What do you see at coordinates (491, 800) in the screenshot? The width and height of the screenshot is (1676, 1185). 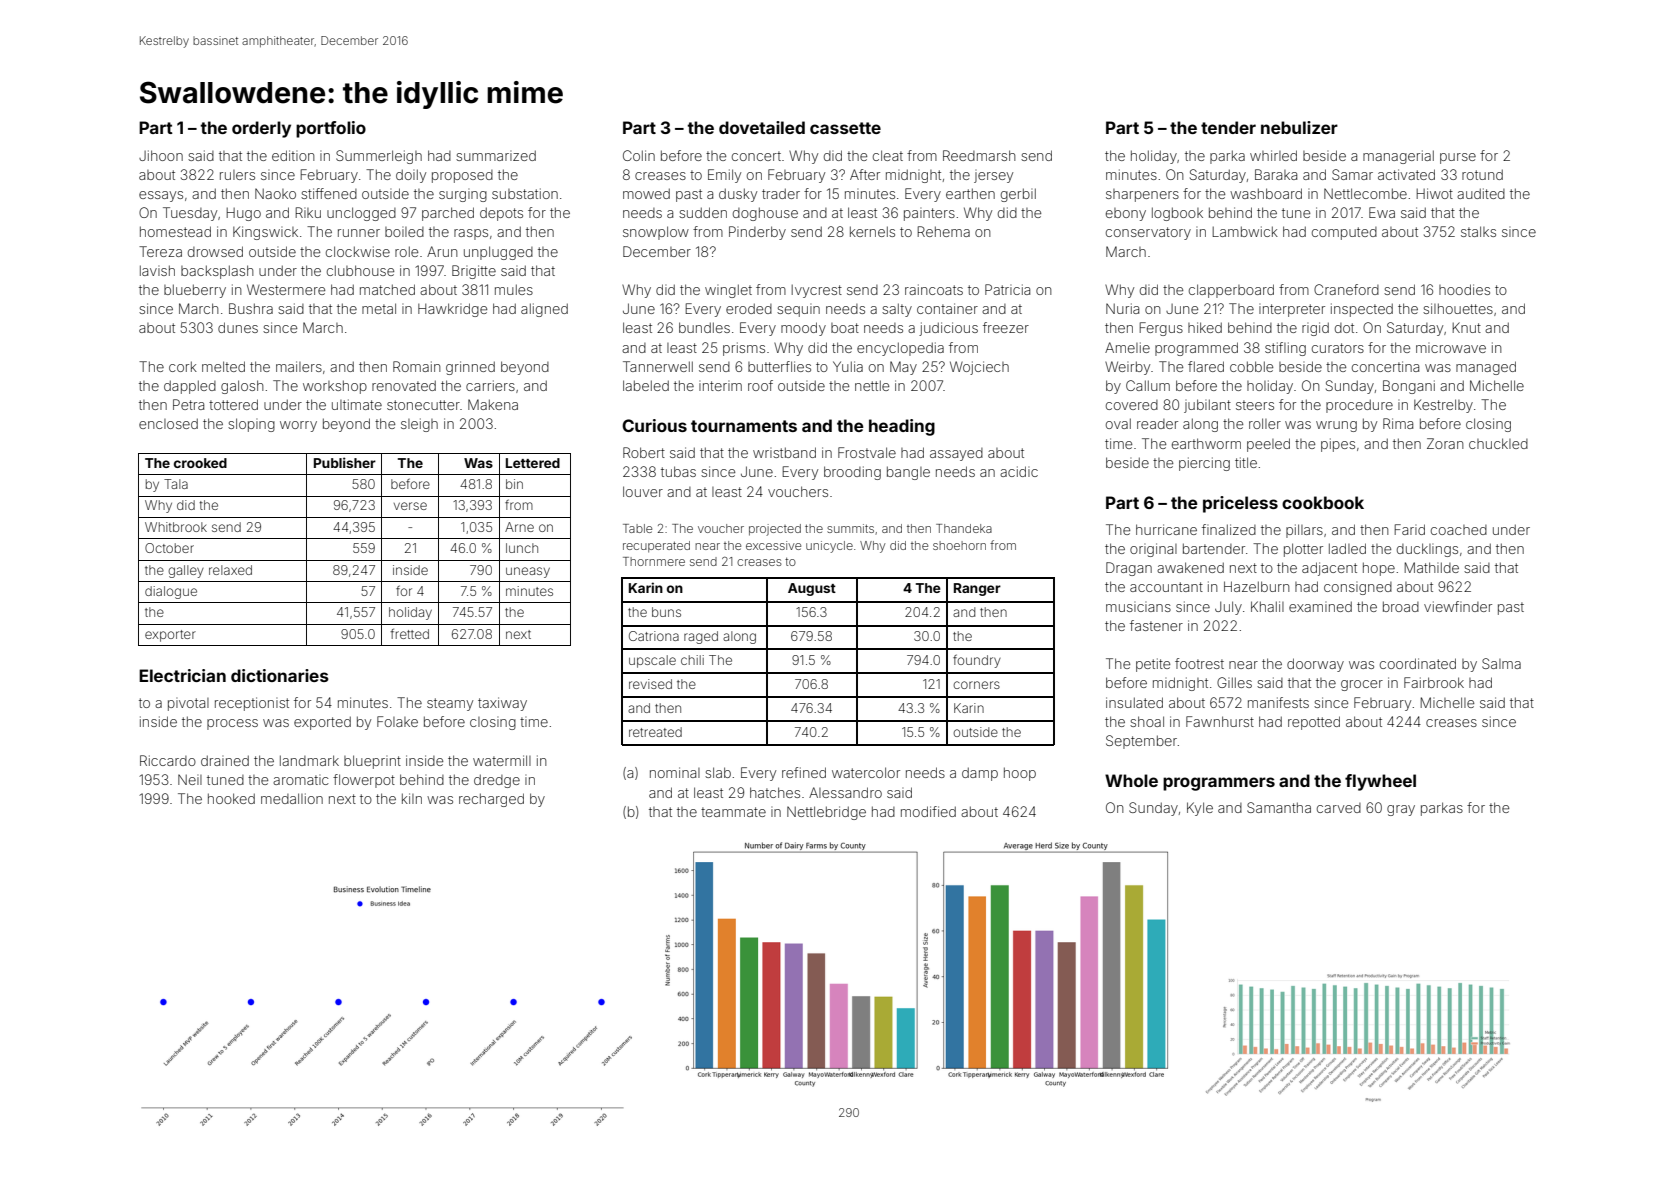 I see `recharged` at bounding box center [491, 800].
